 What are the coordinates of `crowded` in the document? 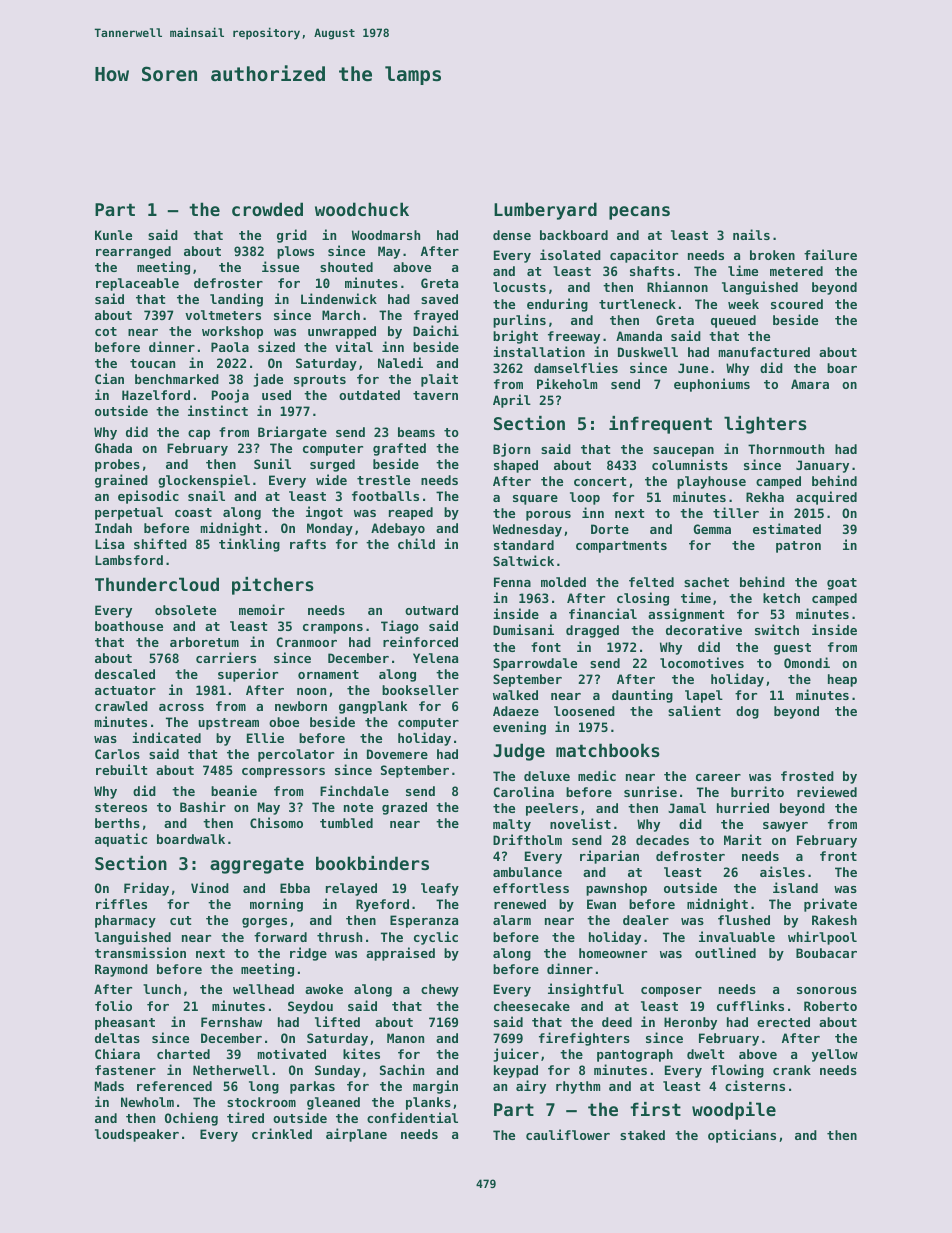 It's located at (267, 209).
